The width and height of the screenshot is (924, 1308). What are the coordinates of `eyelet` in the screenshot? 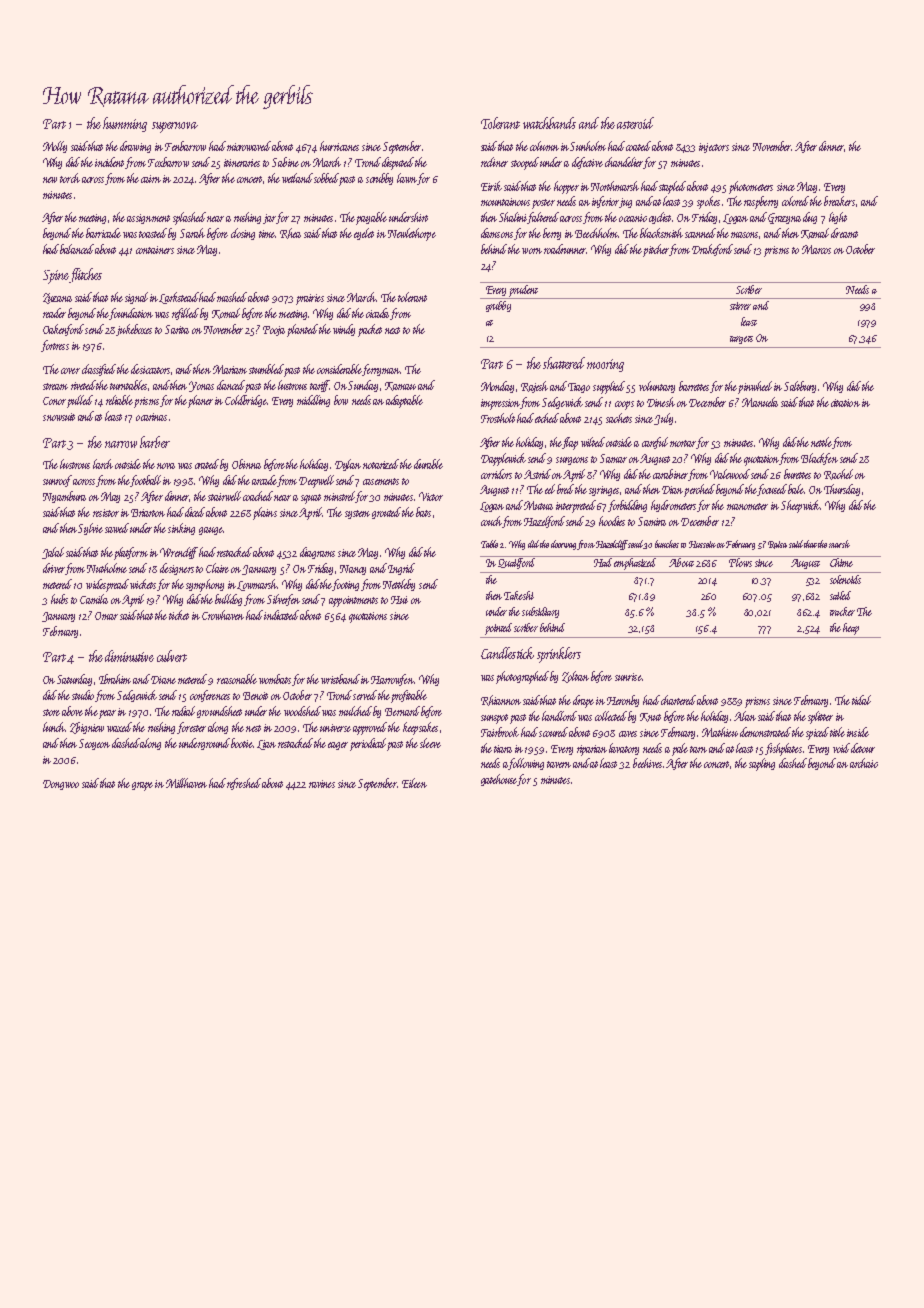 It's located at (364, 234).
